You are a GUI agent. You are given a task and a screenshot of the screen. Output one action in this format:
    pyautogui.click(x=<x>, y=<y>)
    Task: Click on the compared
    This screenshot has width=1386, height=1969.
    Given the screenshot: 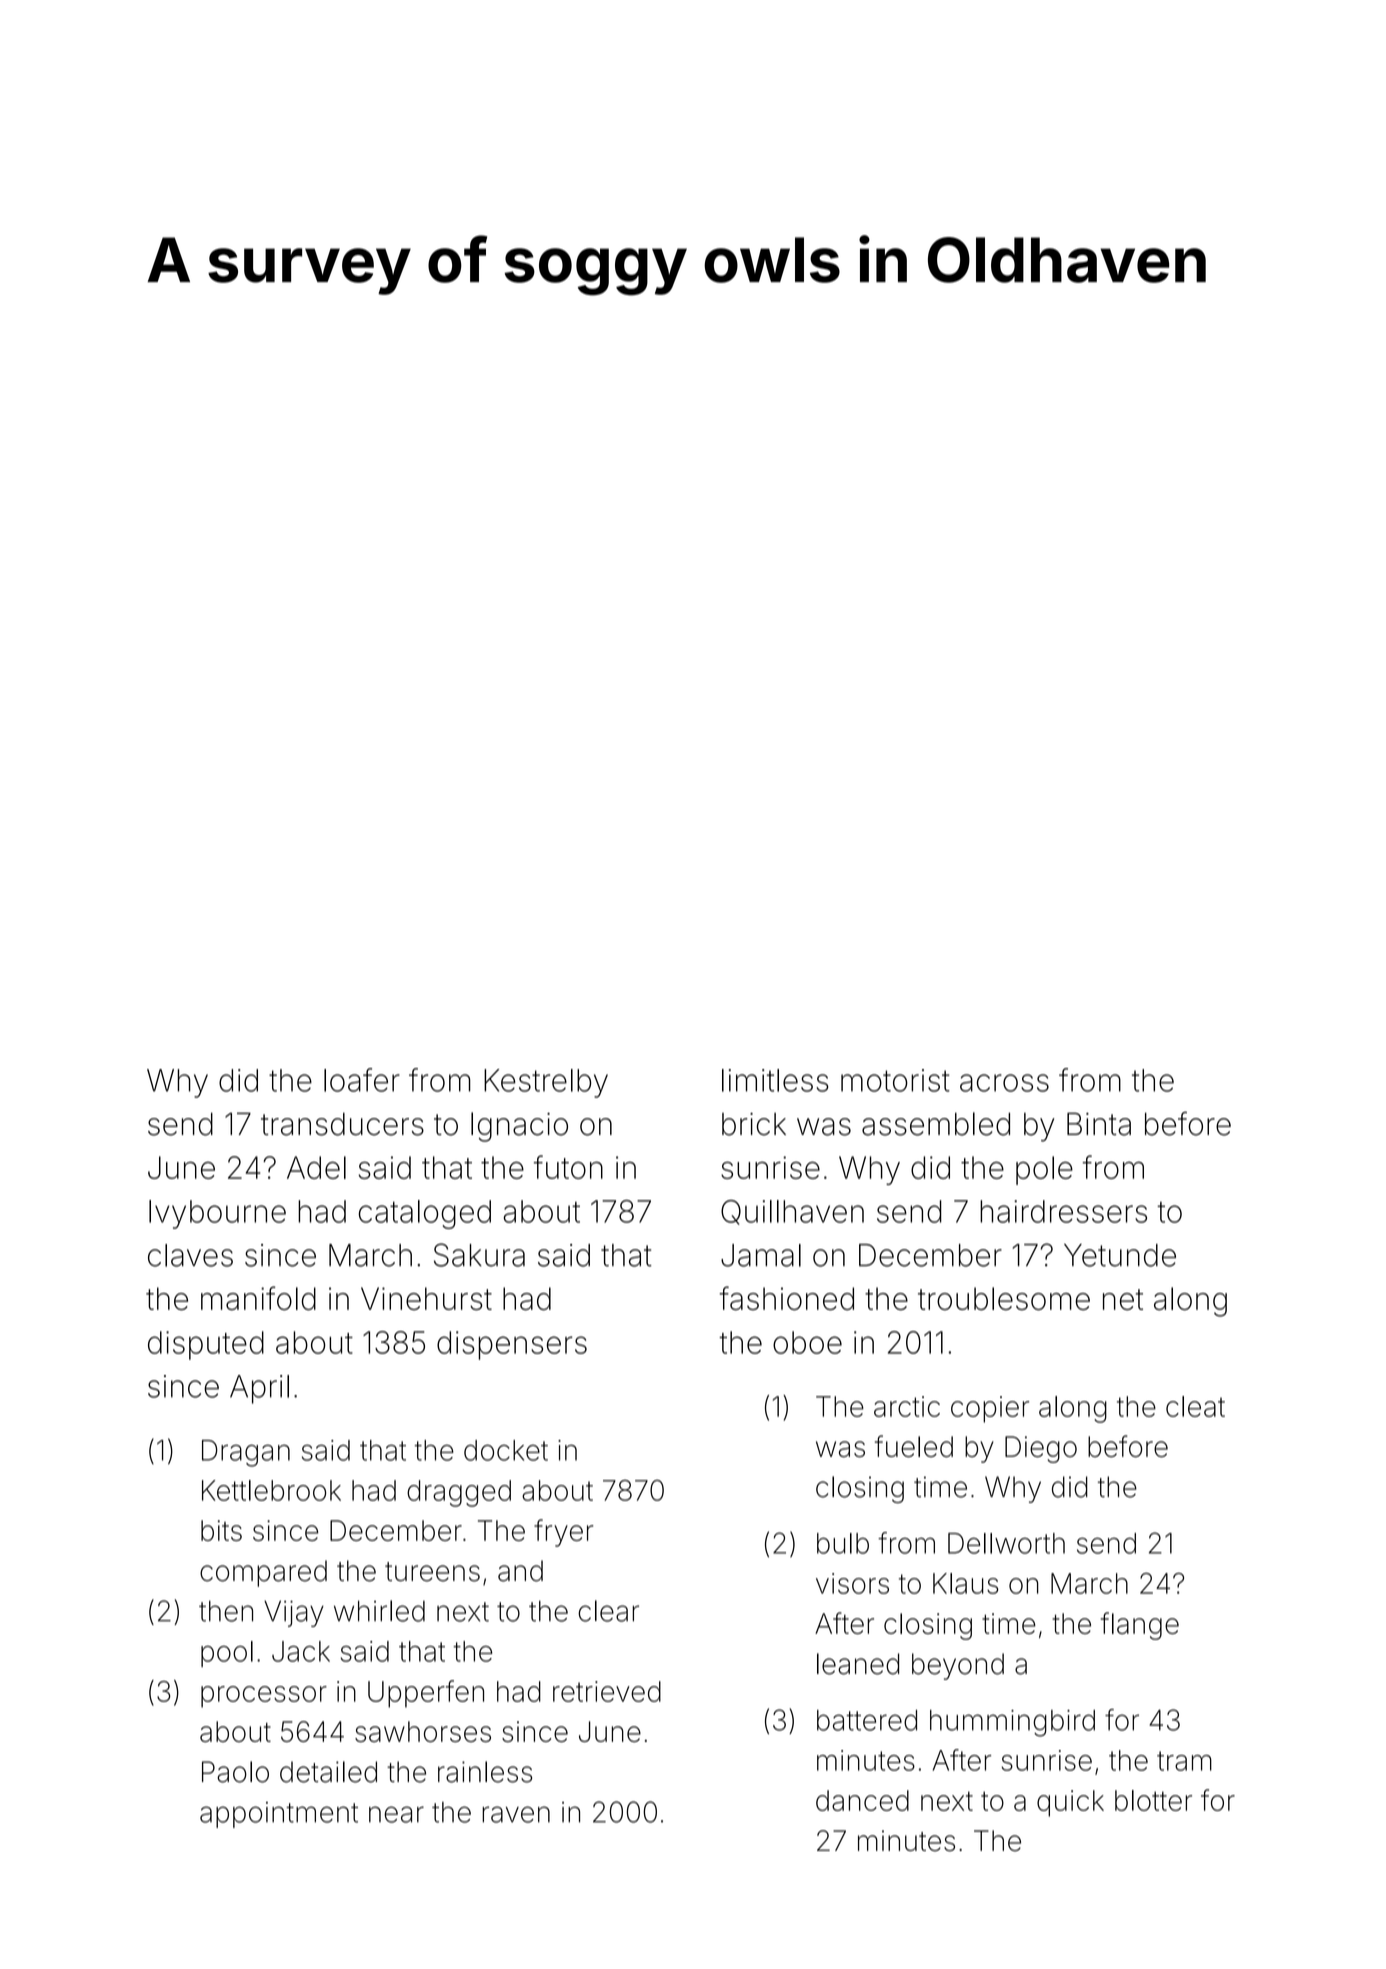 What is the action you would take?
    pyautogui.click(x=263, y=1573)
